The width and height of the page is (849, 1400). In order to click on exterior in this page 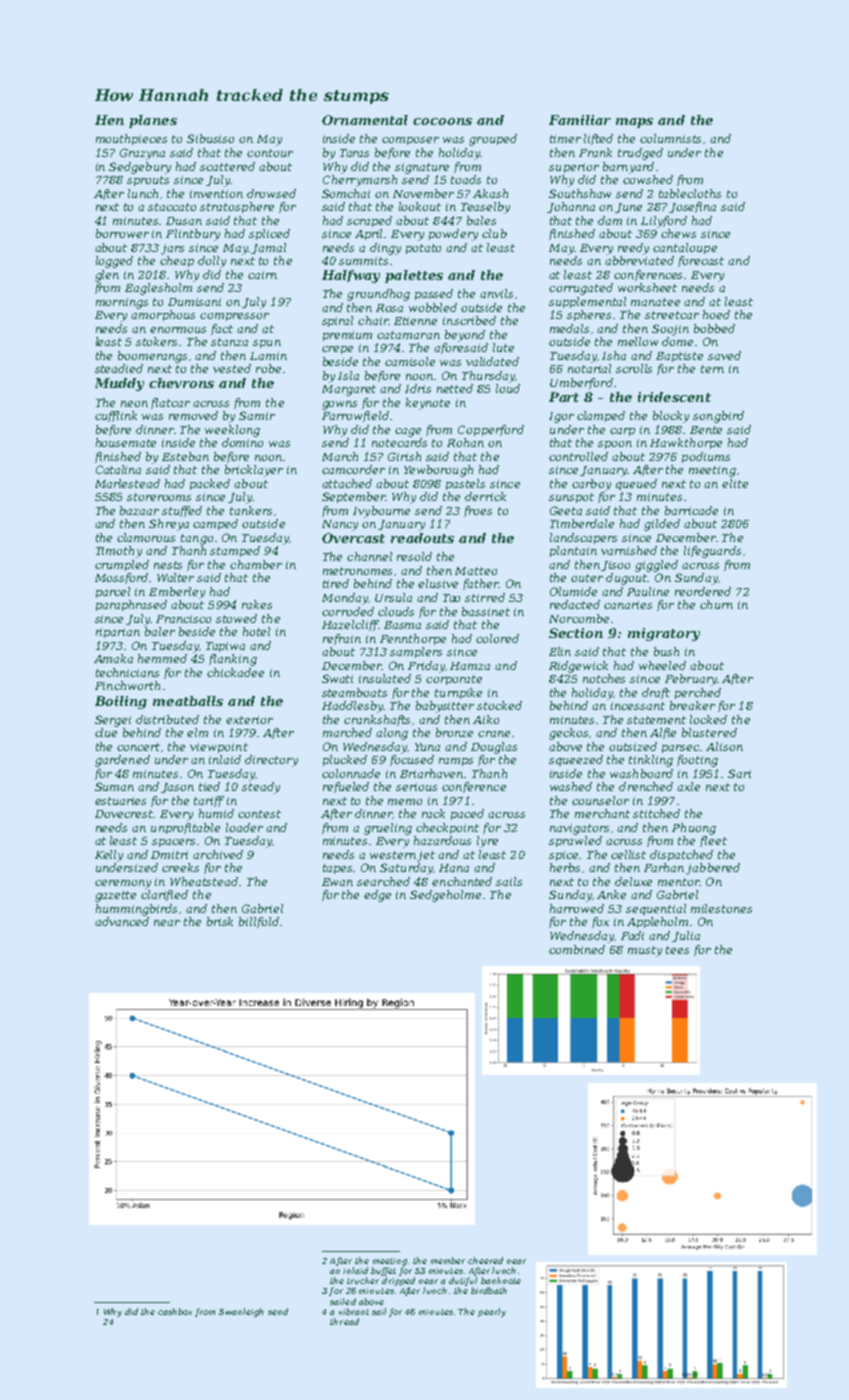, I will do `click(249, 720)`.
